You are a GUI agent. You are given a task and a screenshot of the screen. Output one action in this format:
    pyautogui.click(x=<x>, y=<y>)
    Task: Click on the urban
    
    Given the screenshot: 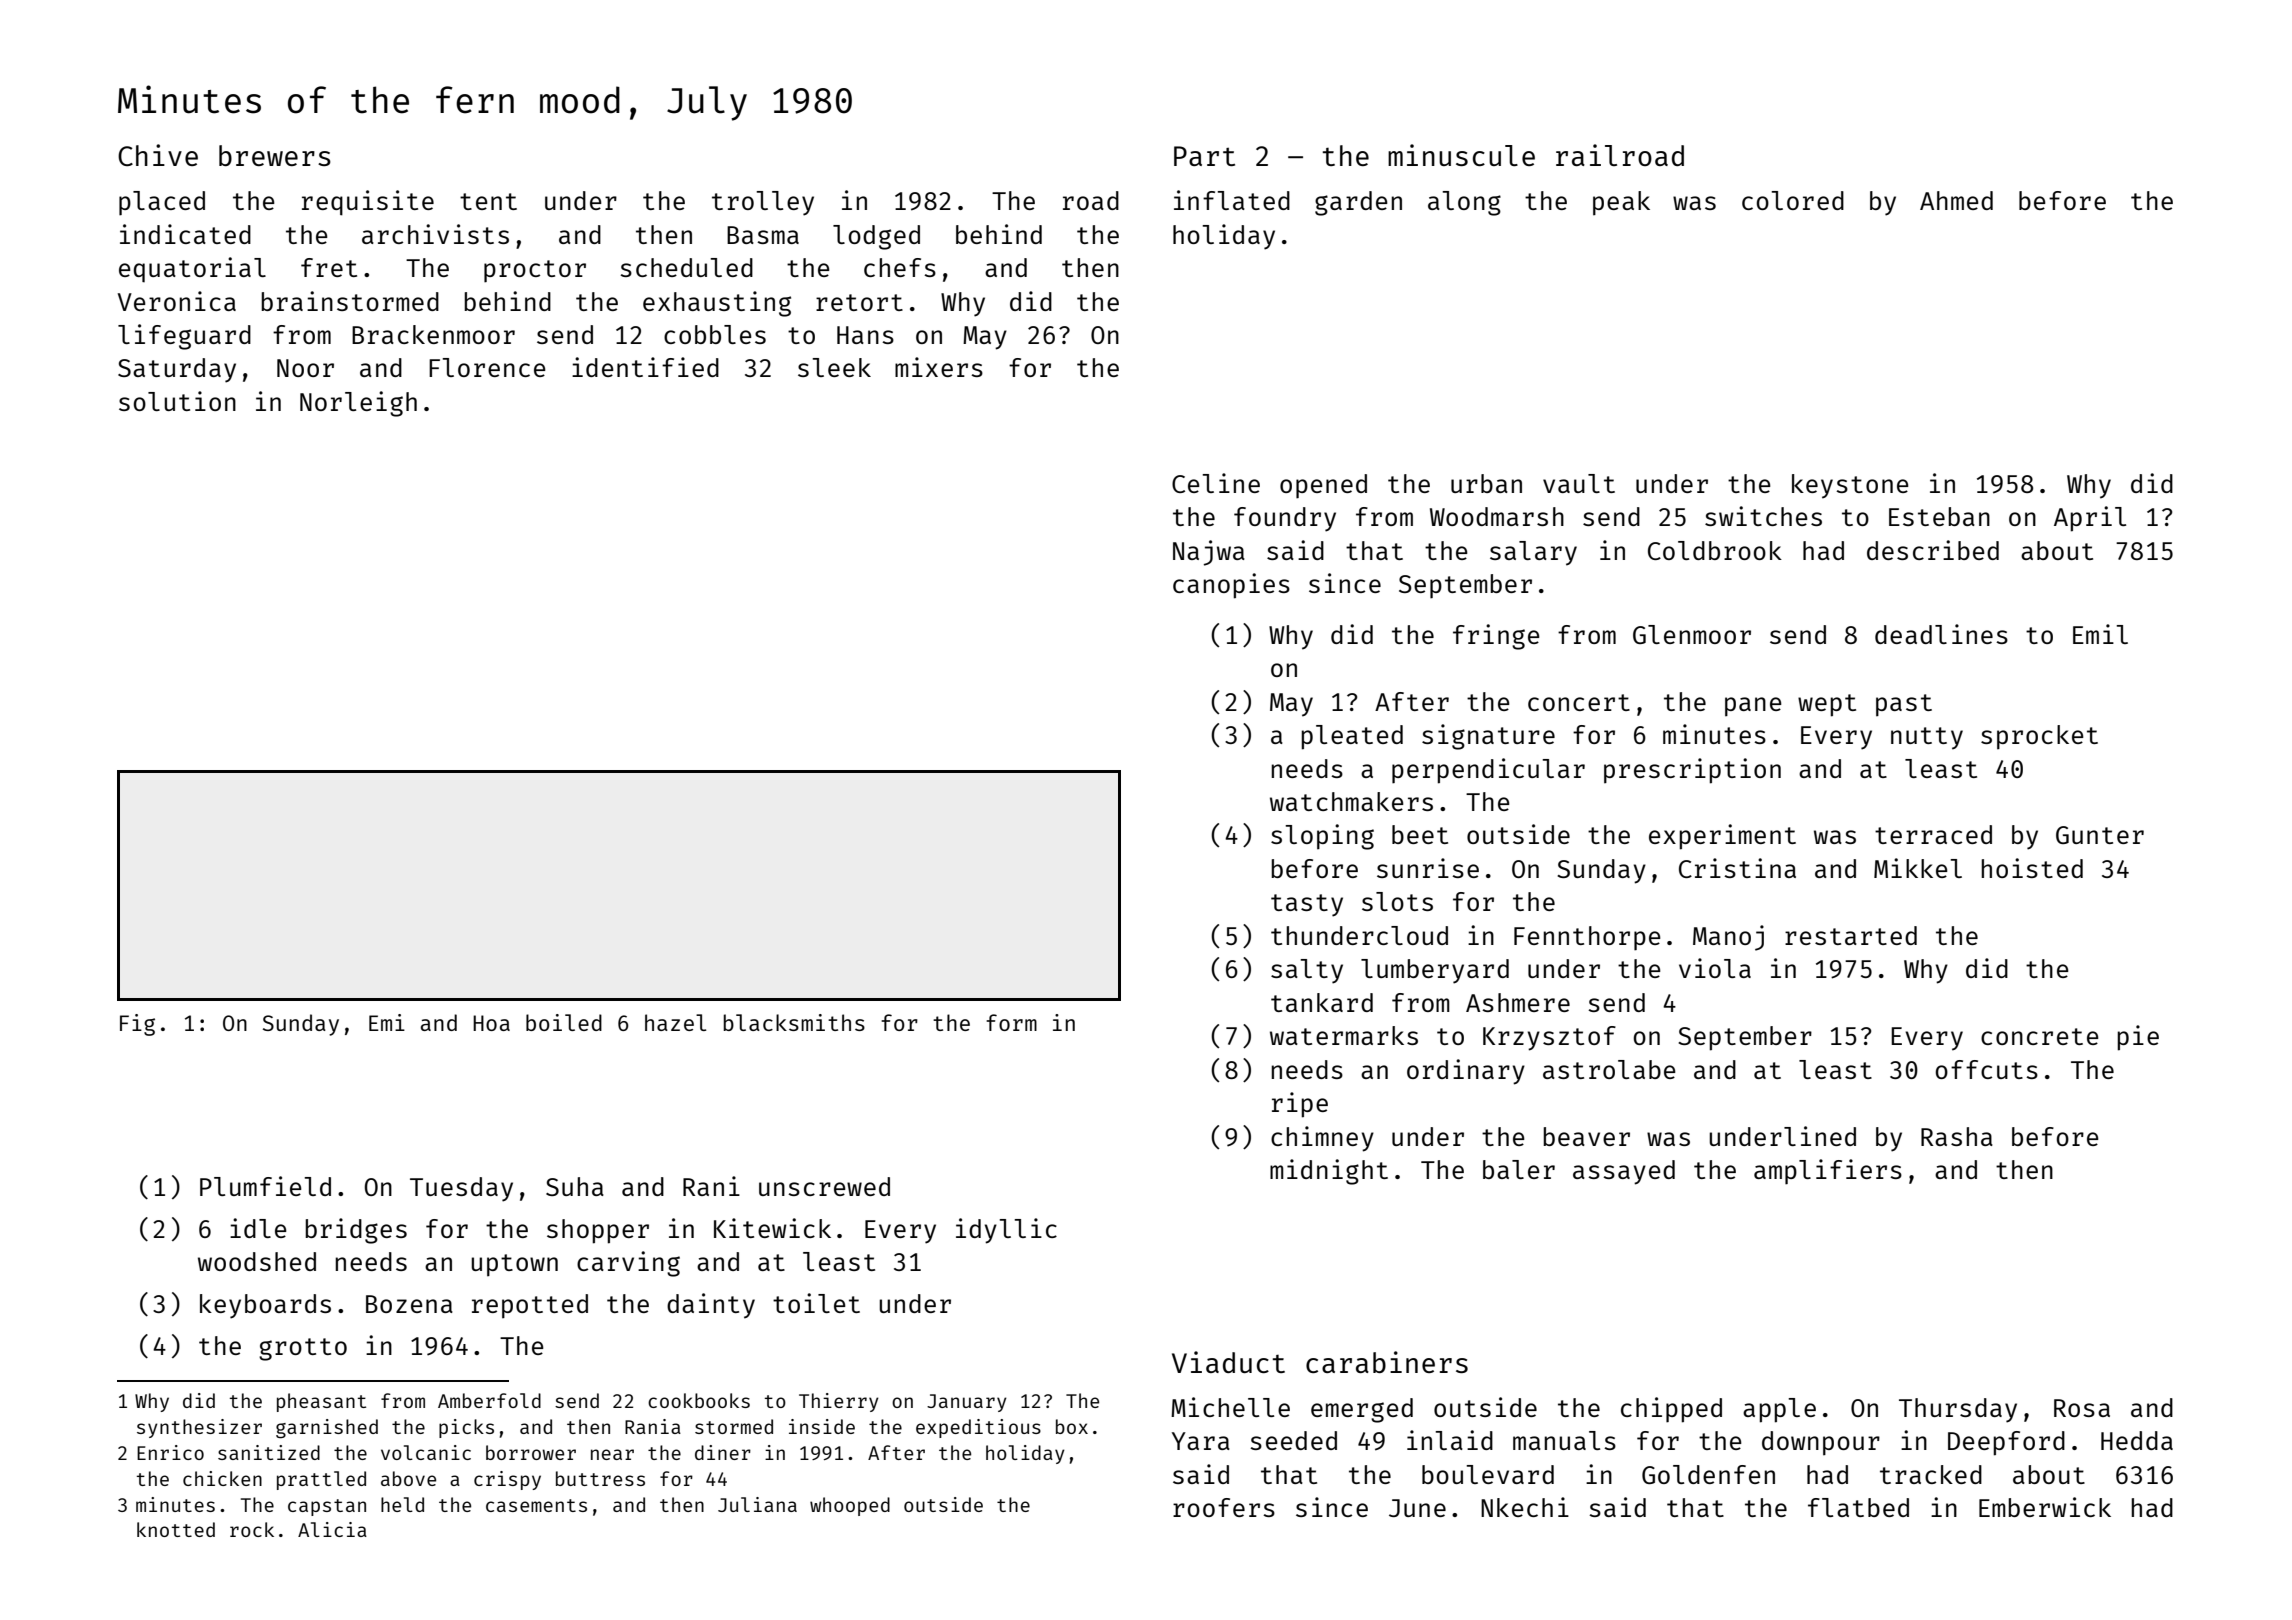 What is the action you would take?
    pyautogui.click(x=1486, y=483)
